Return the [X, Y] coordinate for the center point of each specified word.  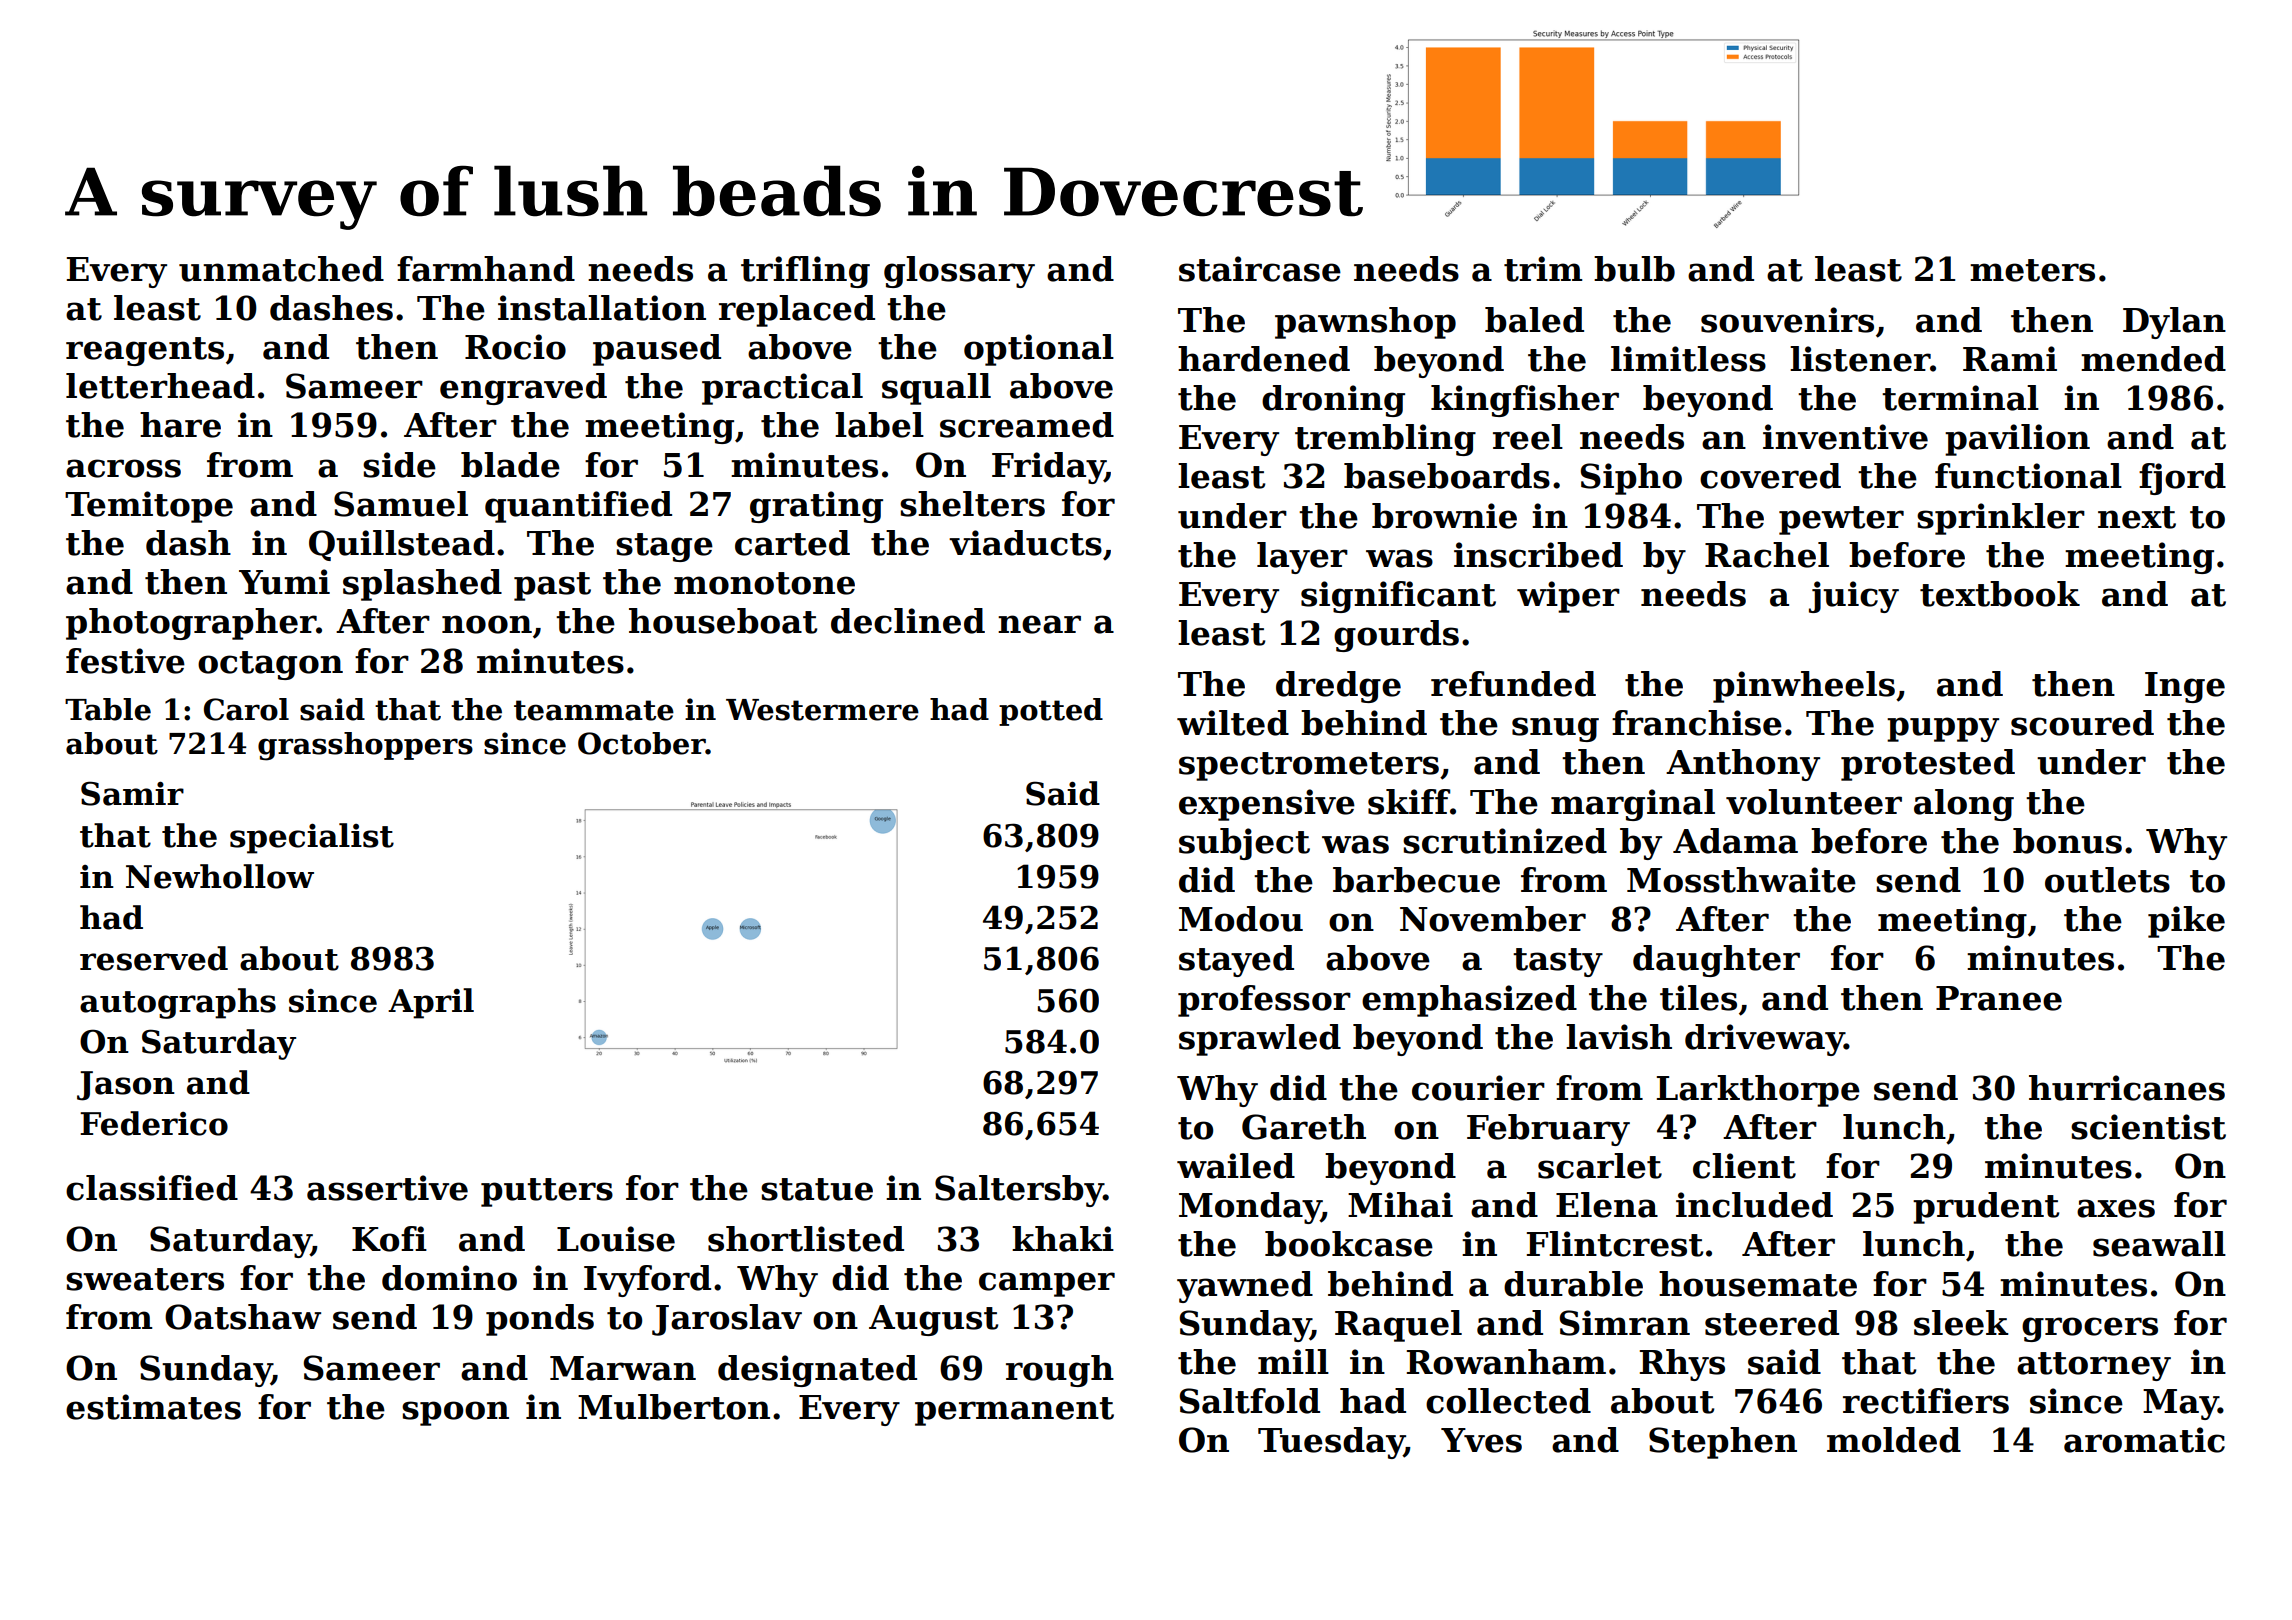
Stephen [1723, 1443]
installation [602, 308]
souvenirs [1787, 320]
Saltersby [1019, 1191]
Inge [2185, 687]
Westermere [822, 710]
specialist [312, 838]
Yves [1481, 1440]
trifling [805, 272]
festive [125, 661]
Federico [154, 1123]
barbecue [1416, 880]
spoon [455, 1413]
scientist [2148, 1127]
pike [2186, 922]
